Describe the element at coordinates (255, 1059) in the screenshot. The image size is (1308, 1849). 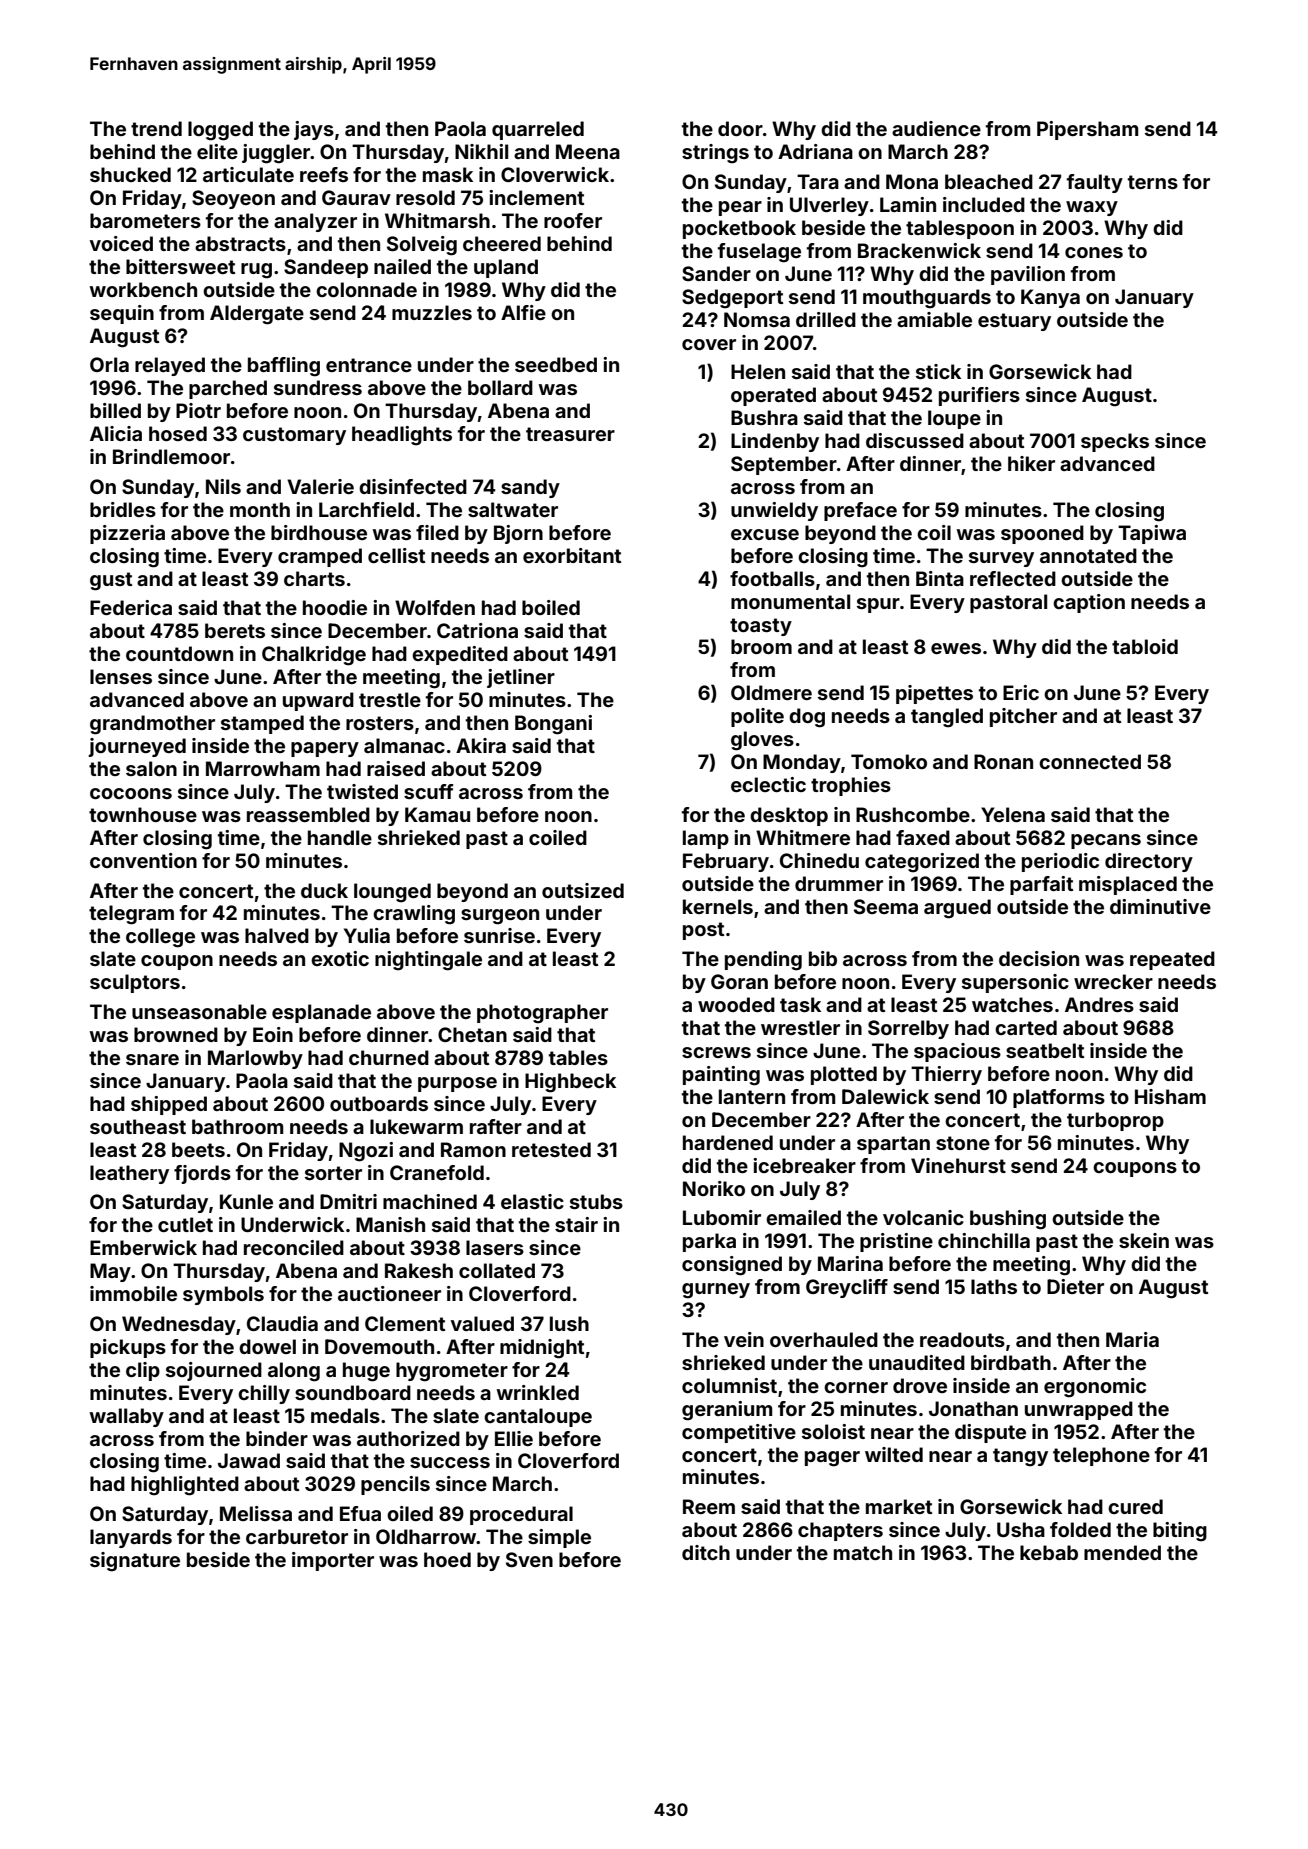
I see `Marlowby` at that location.
